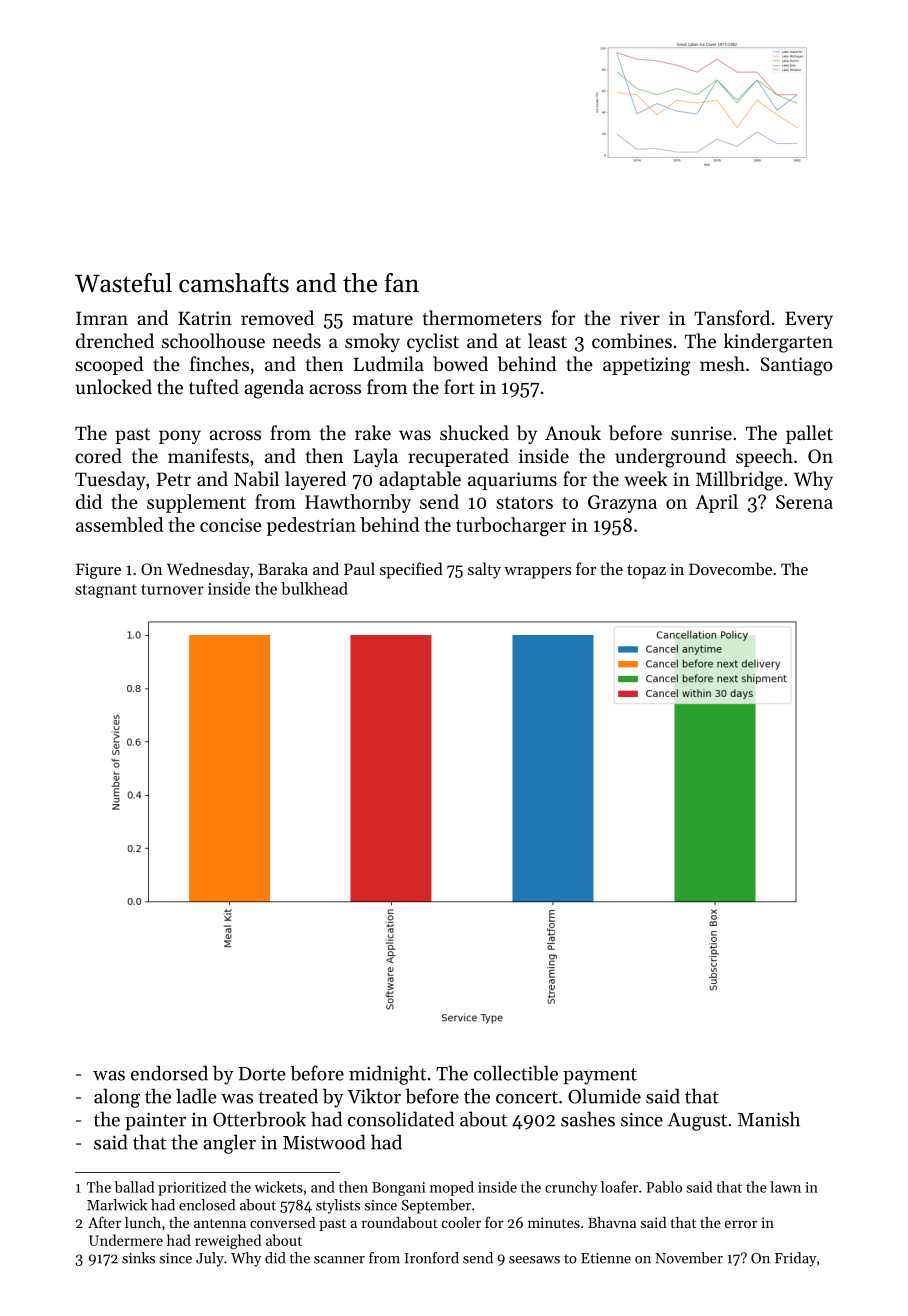 Image resolution: width=908 pixels, height=1316 pixels. I want to click on endorsed, so click(169, 1073).
